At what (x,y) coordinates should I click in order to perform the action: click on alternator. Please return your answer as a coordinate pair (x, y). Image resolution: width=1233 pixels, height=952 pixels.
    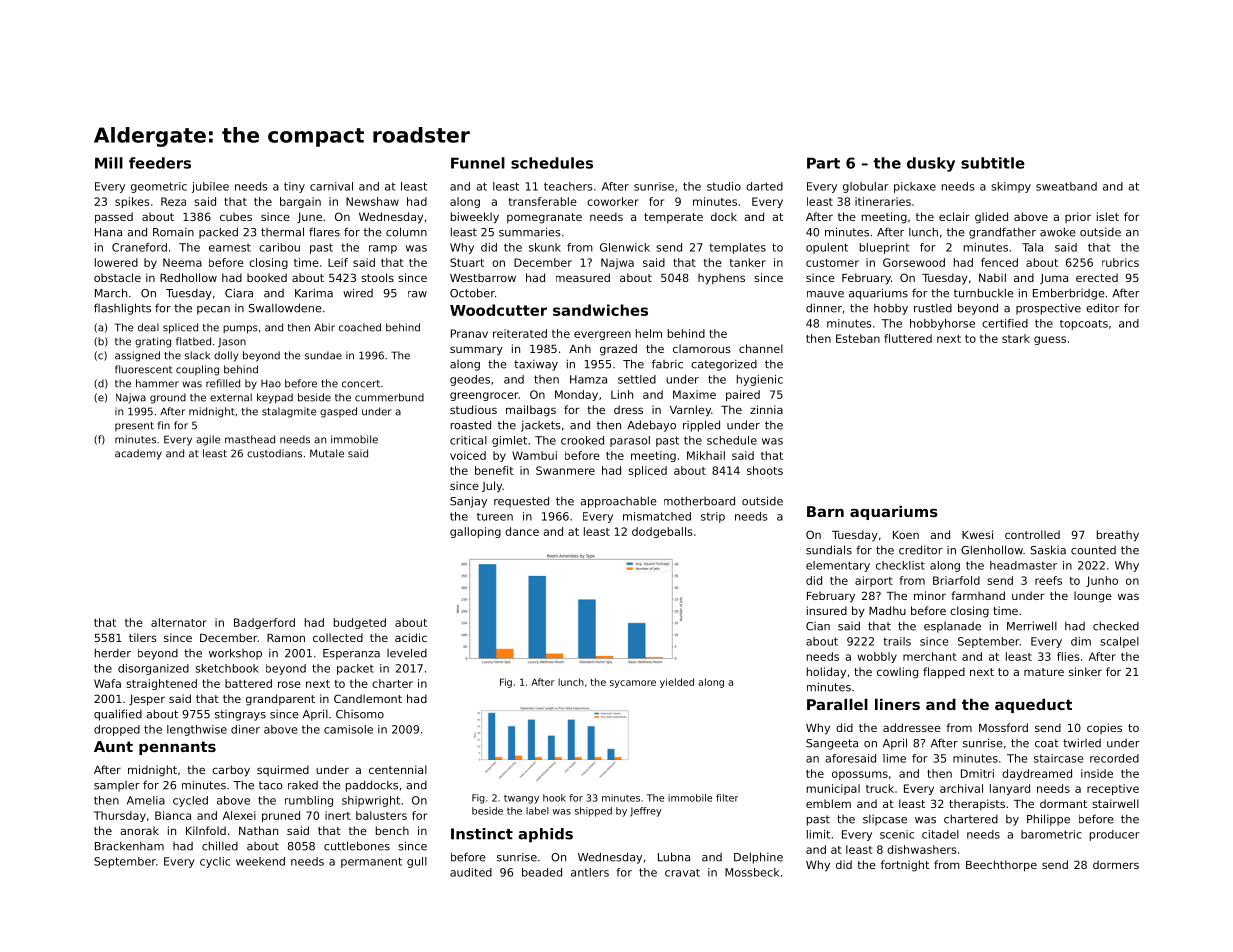
    Looking at the image, I should click on (179, 622).
